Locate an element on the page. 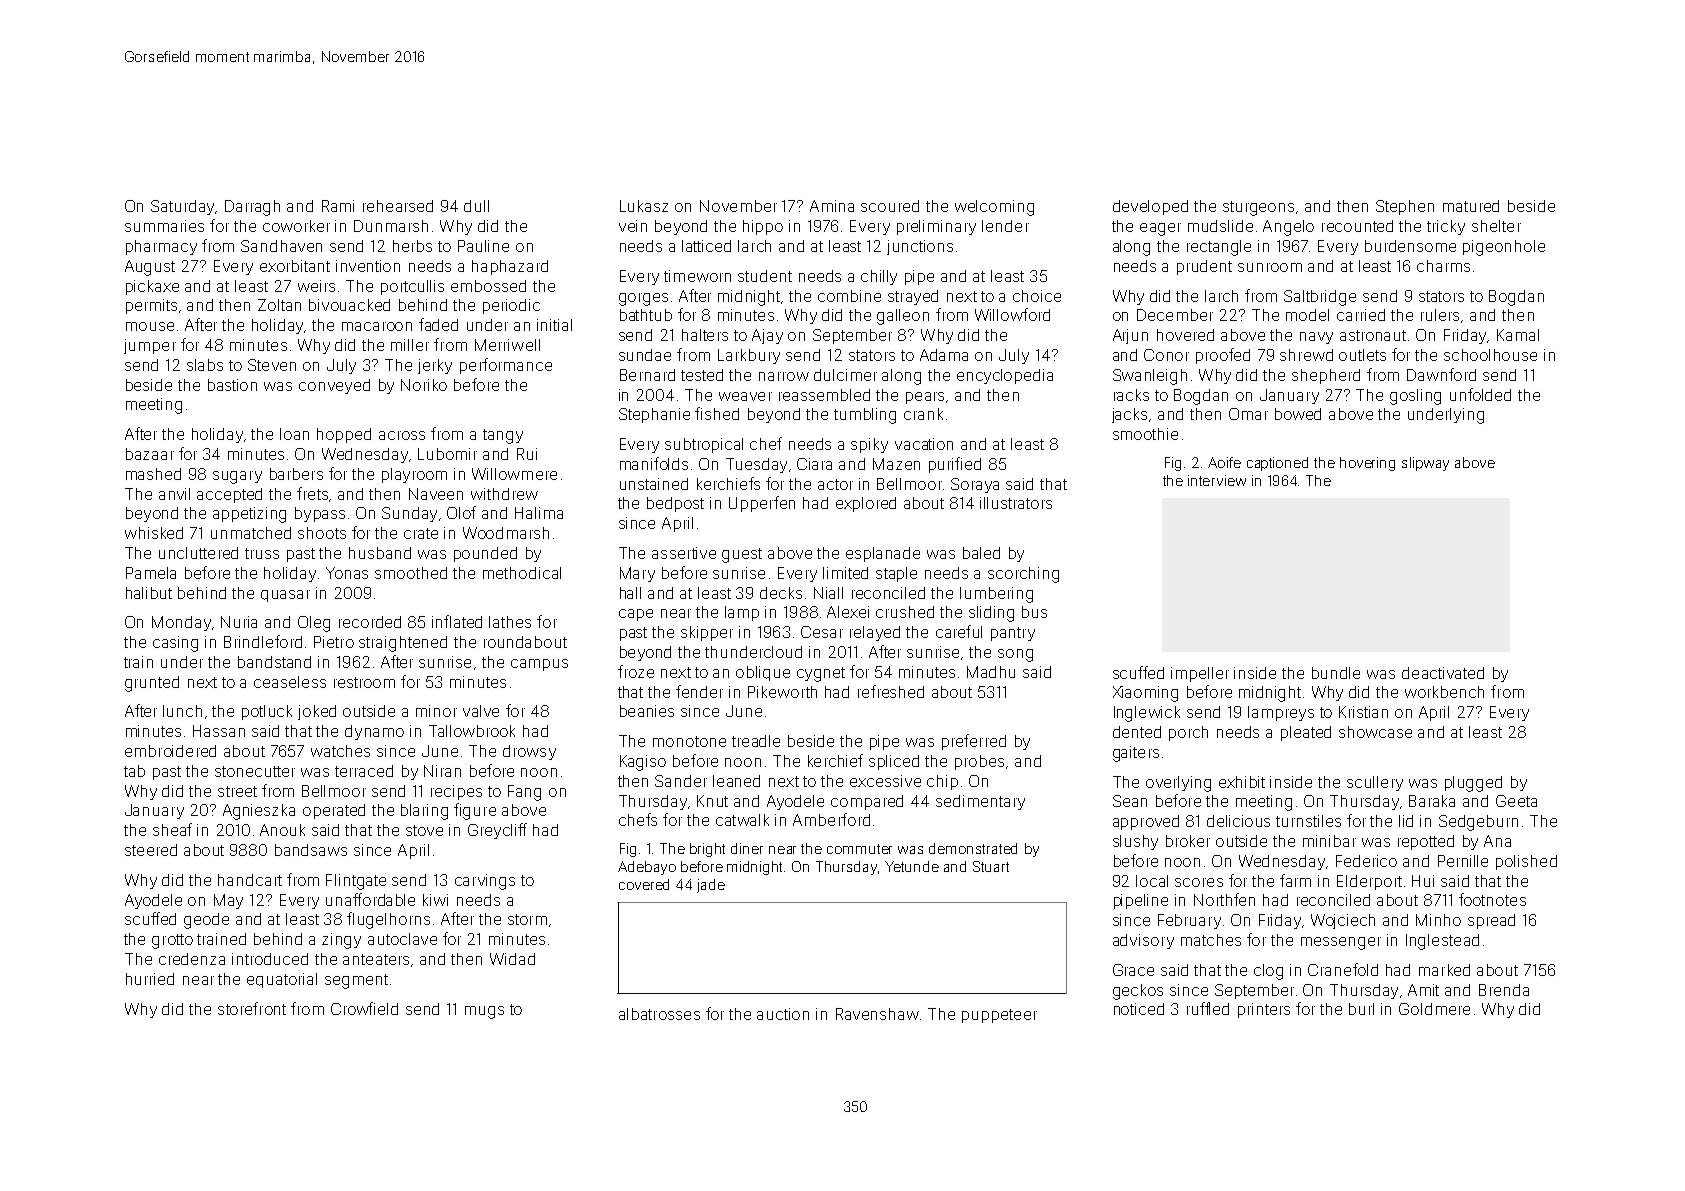 This image has height=1191, width=1685. geode is located at coordinates (206, 921).
